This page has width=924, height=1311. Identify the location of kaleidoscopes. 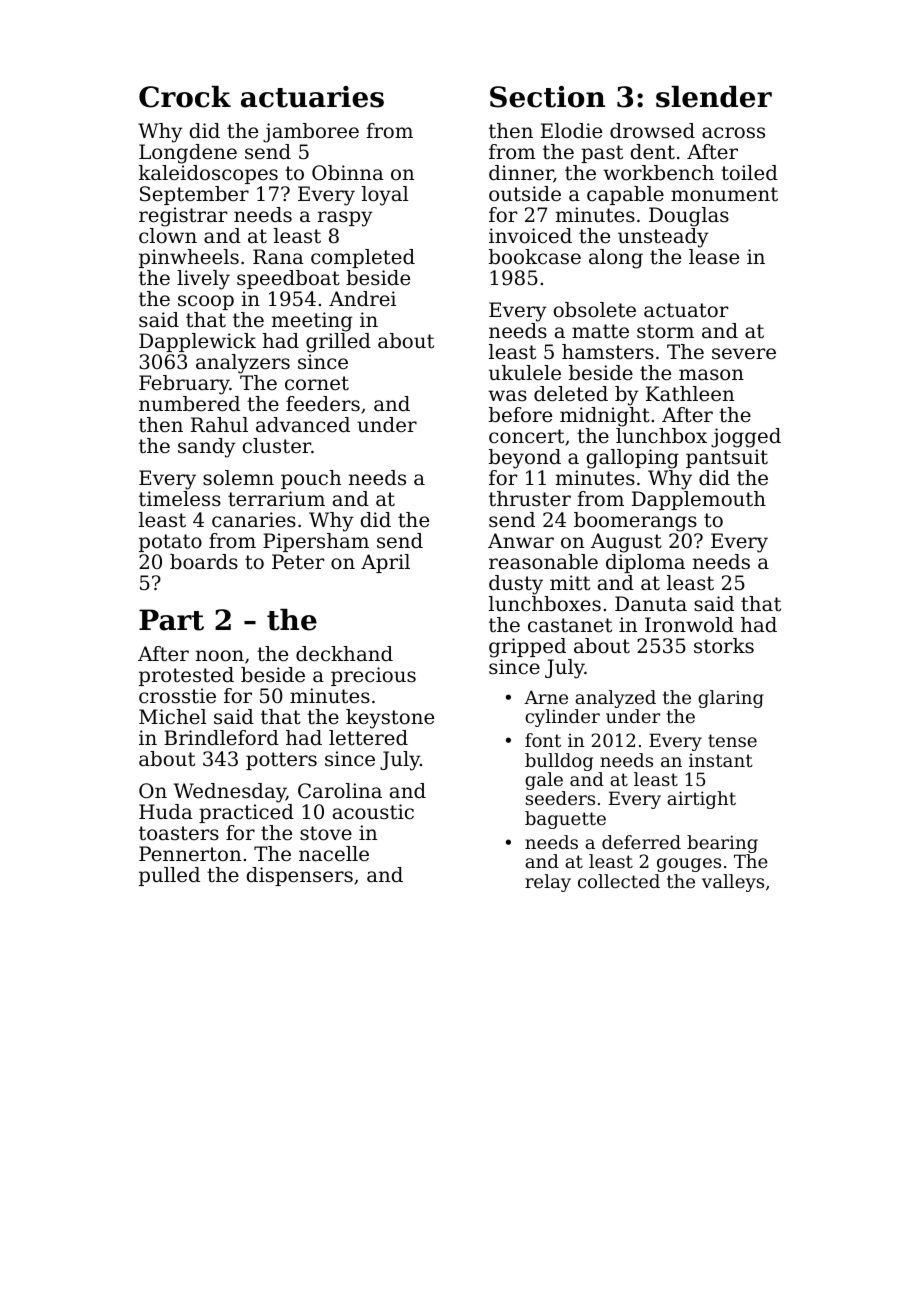
(208, 174).
